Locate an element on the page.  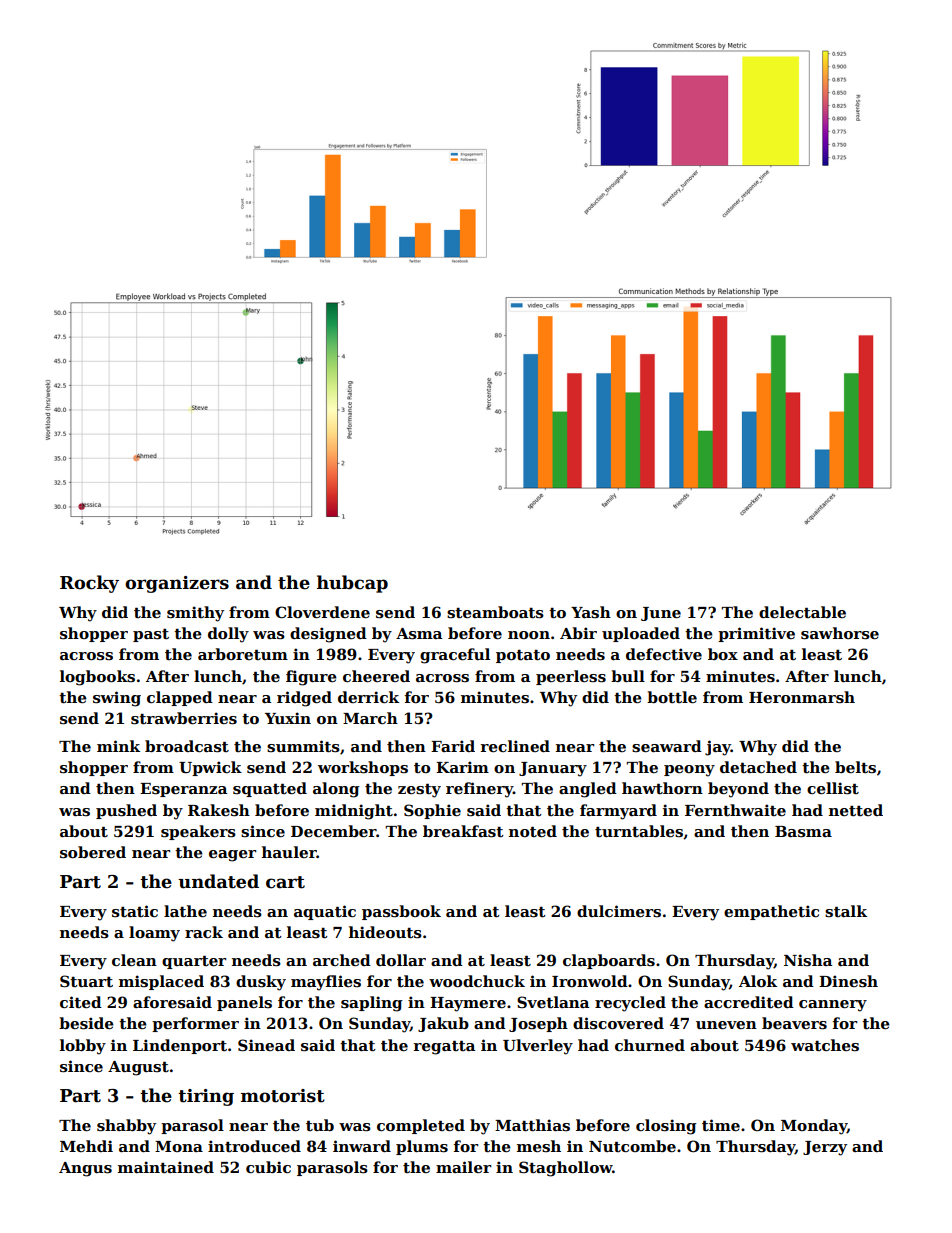
hideouts is located at coordinates (385, 932).
